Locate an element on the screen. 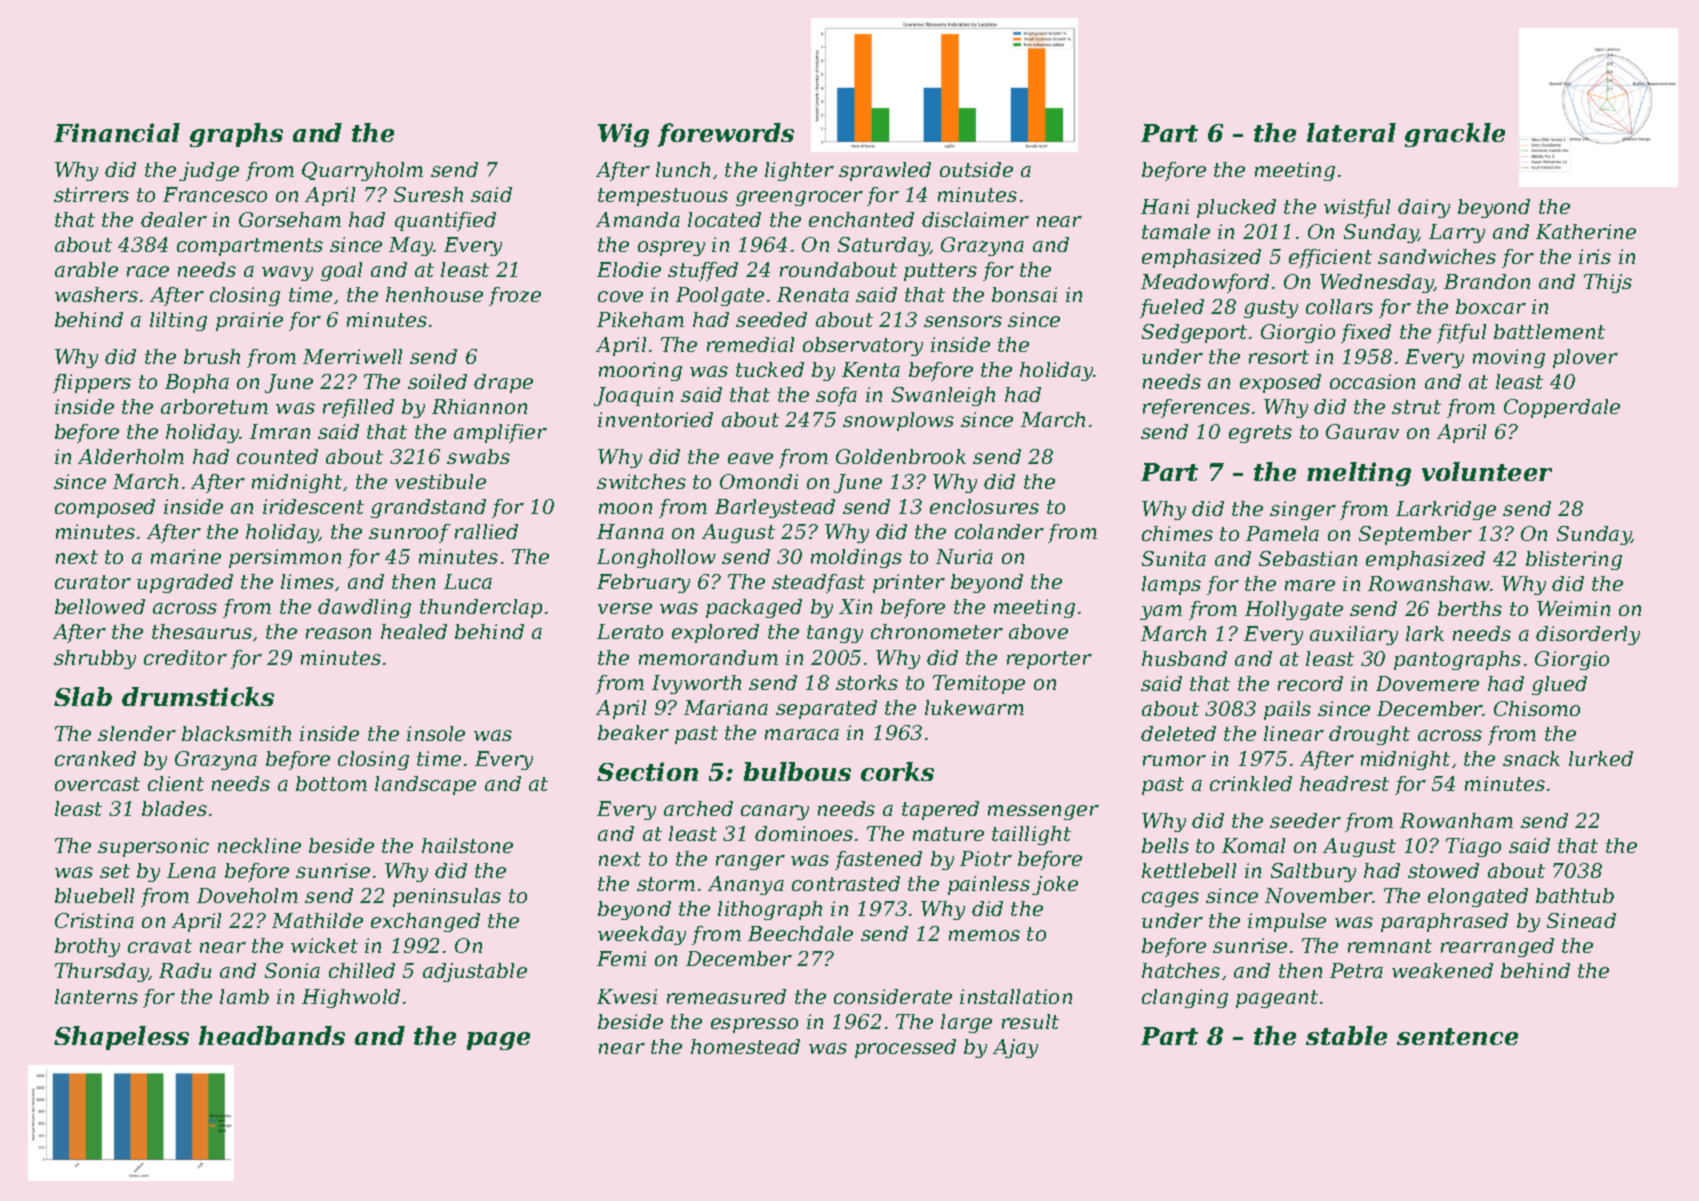  Cristina is located at coordinates (94, 920).
